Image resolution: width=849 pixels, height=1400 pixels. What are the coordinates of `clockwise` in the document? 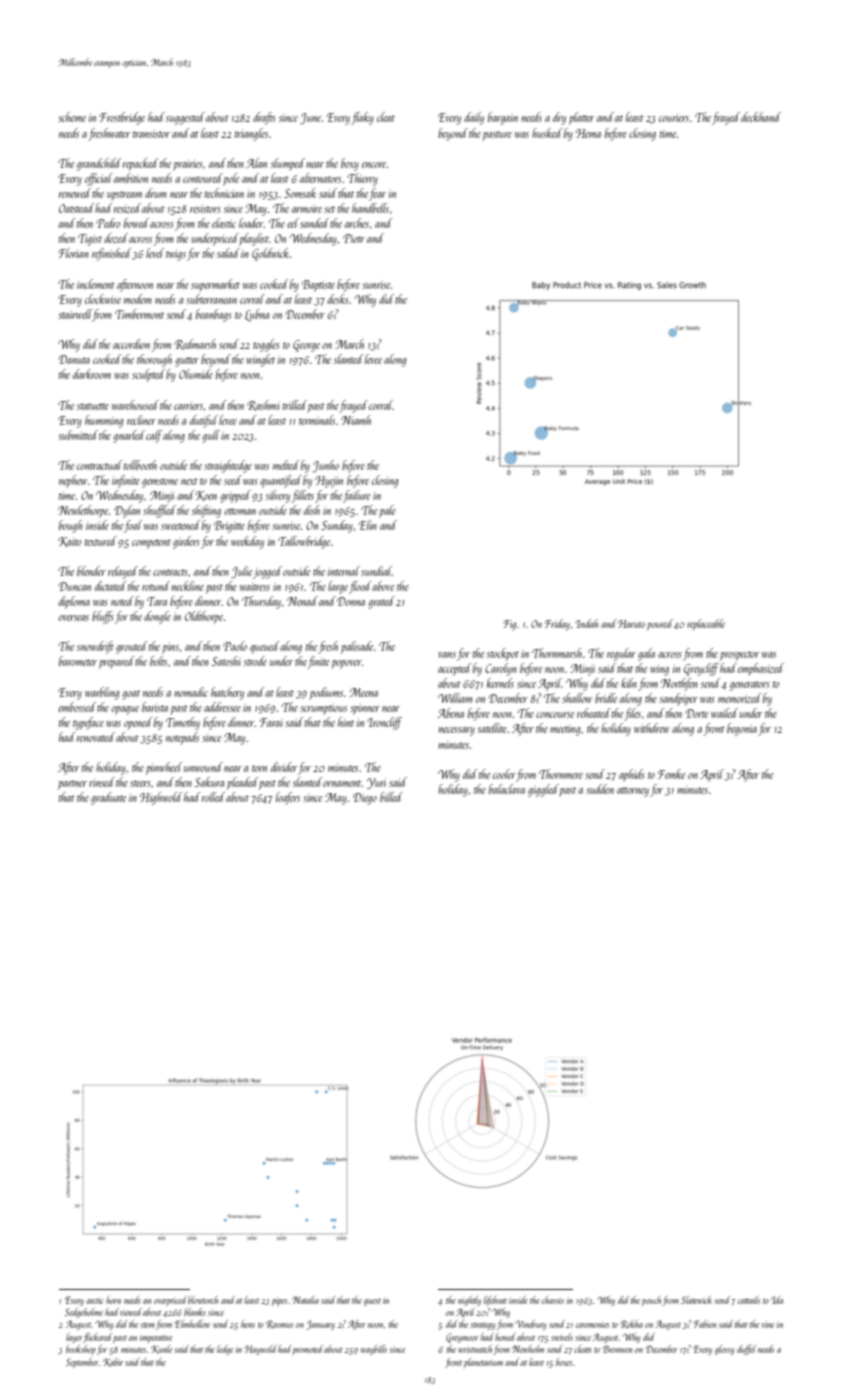 It's located at (103, 299).
